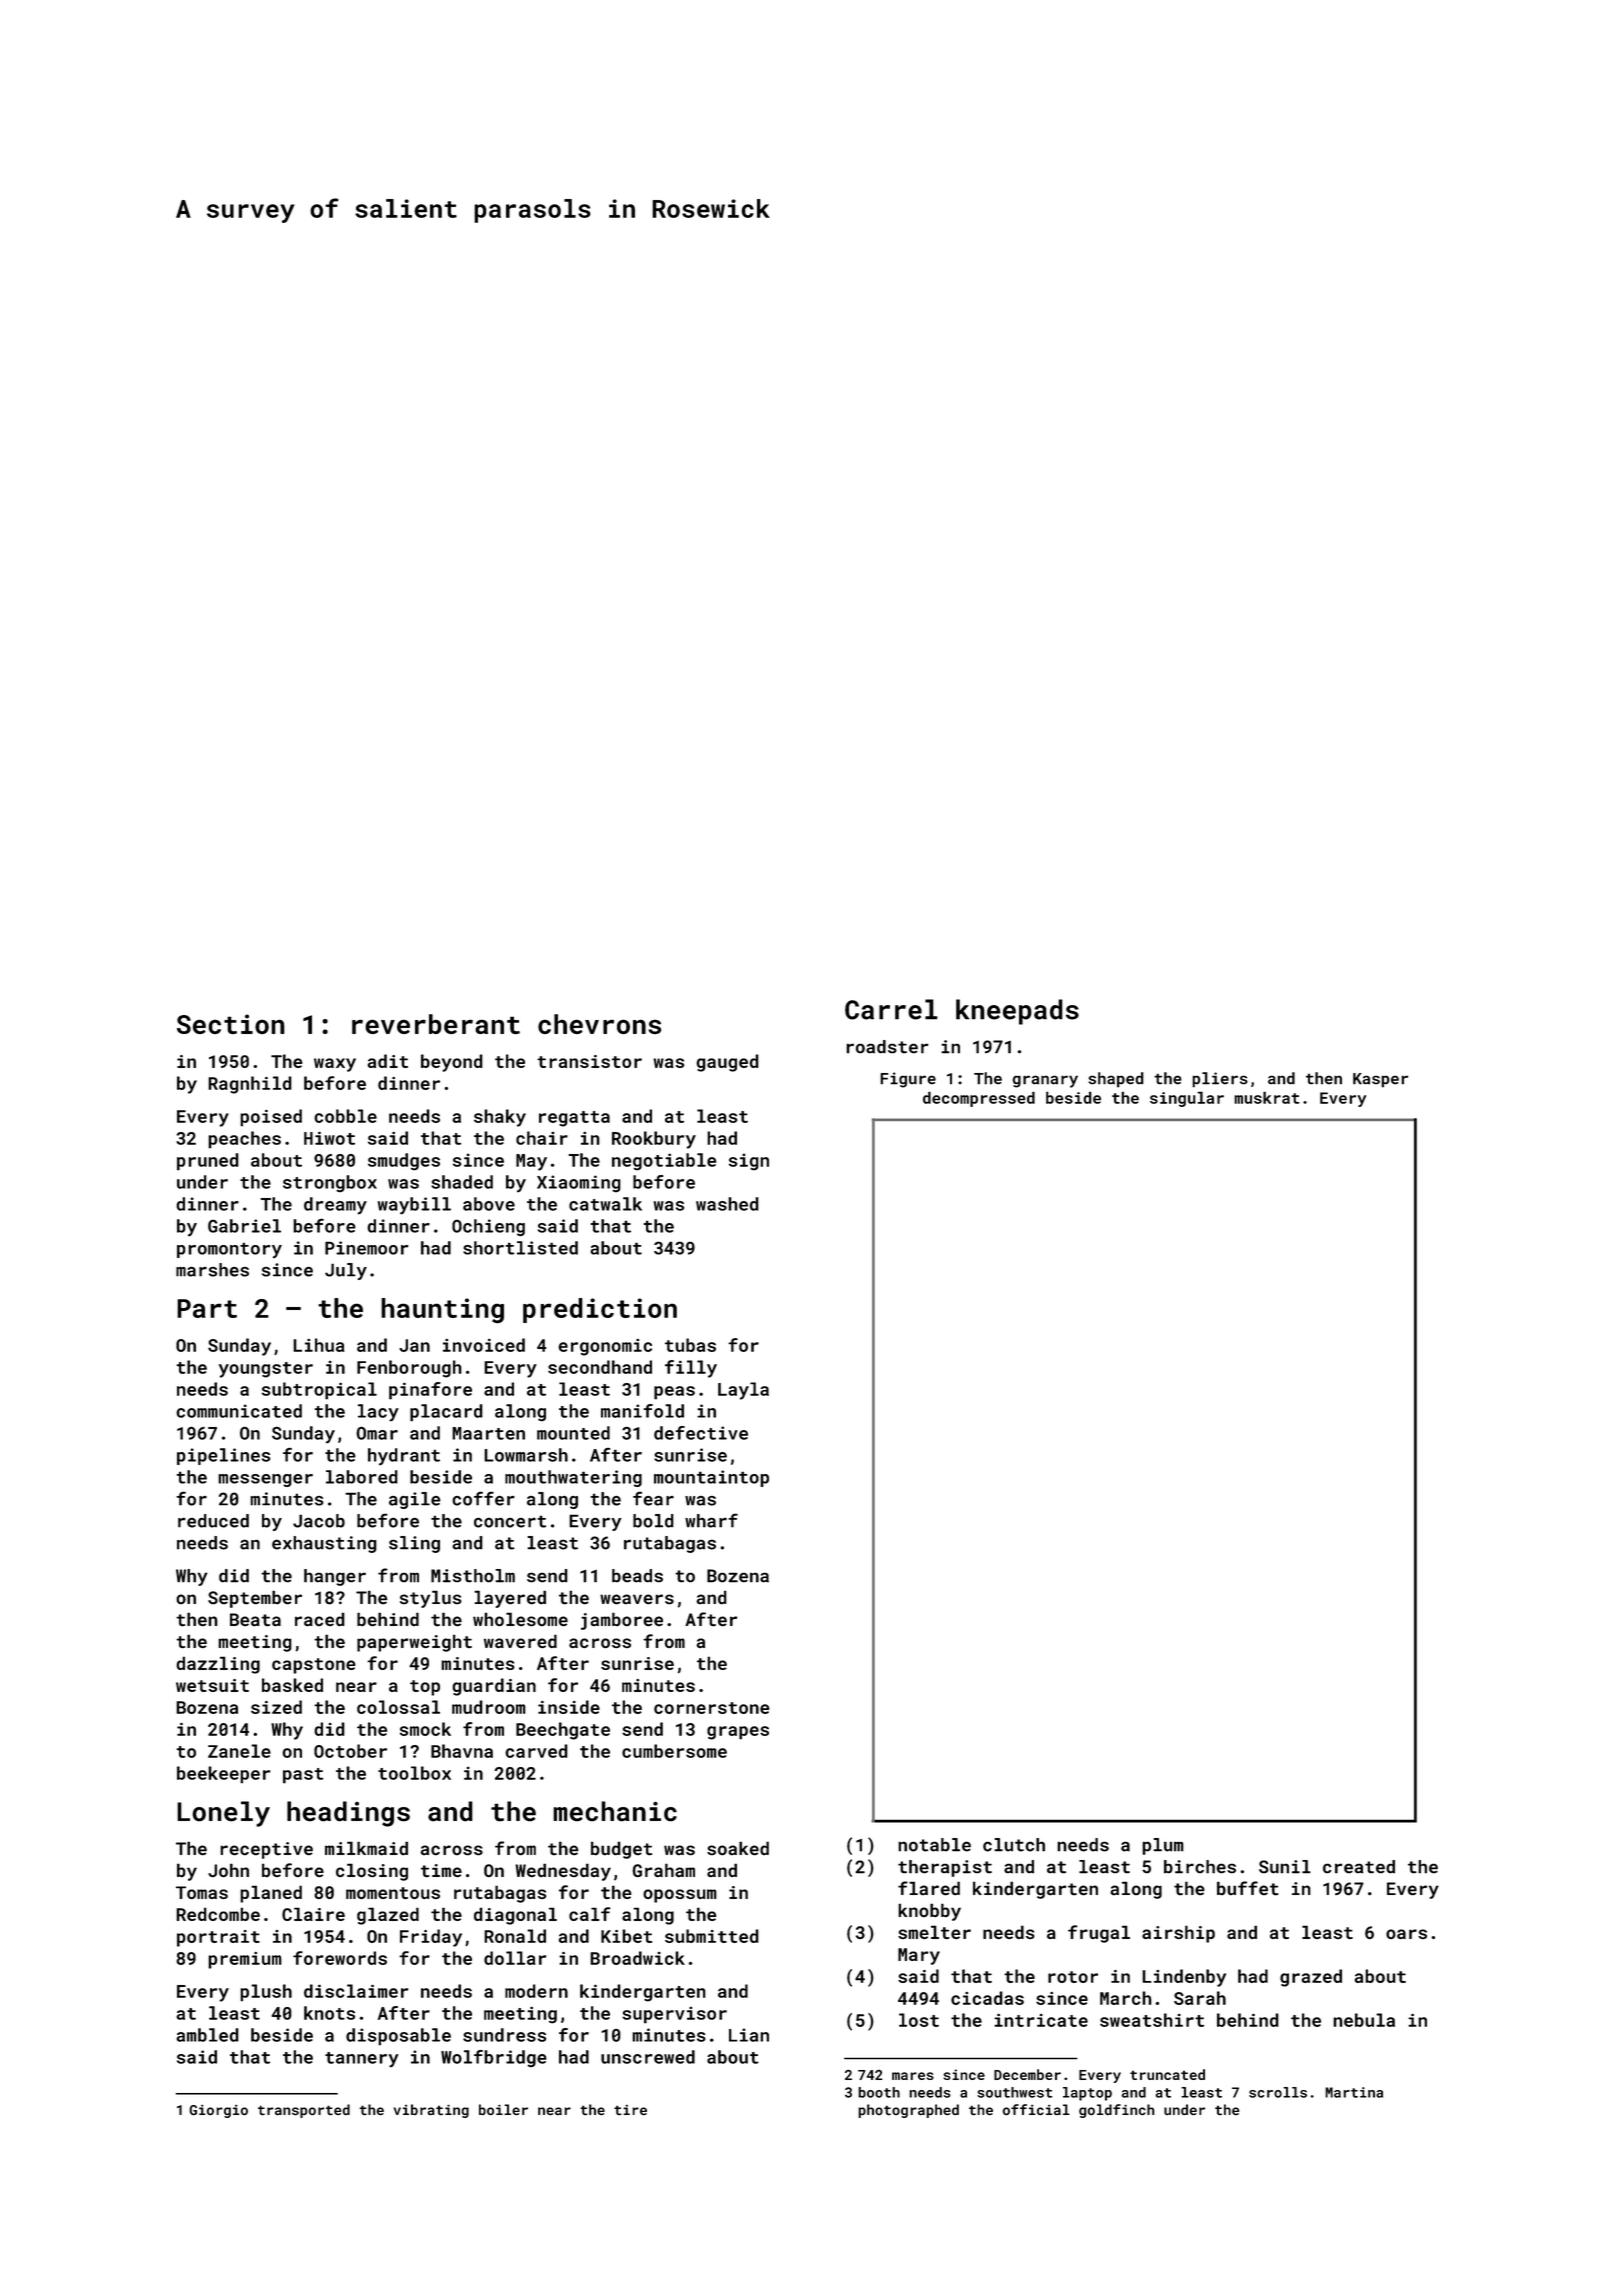 Image resolution: width=1620 pixels, height=2292 pixels. Describe the element at coordinates (430, 1391) in the image. I see `pinafore` at that location.
